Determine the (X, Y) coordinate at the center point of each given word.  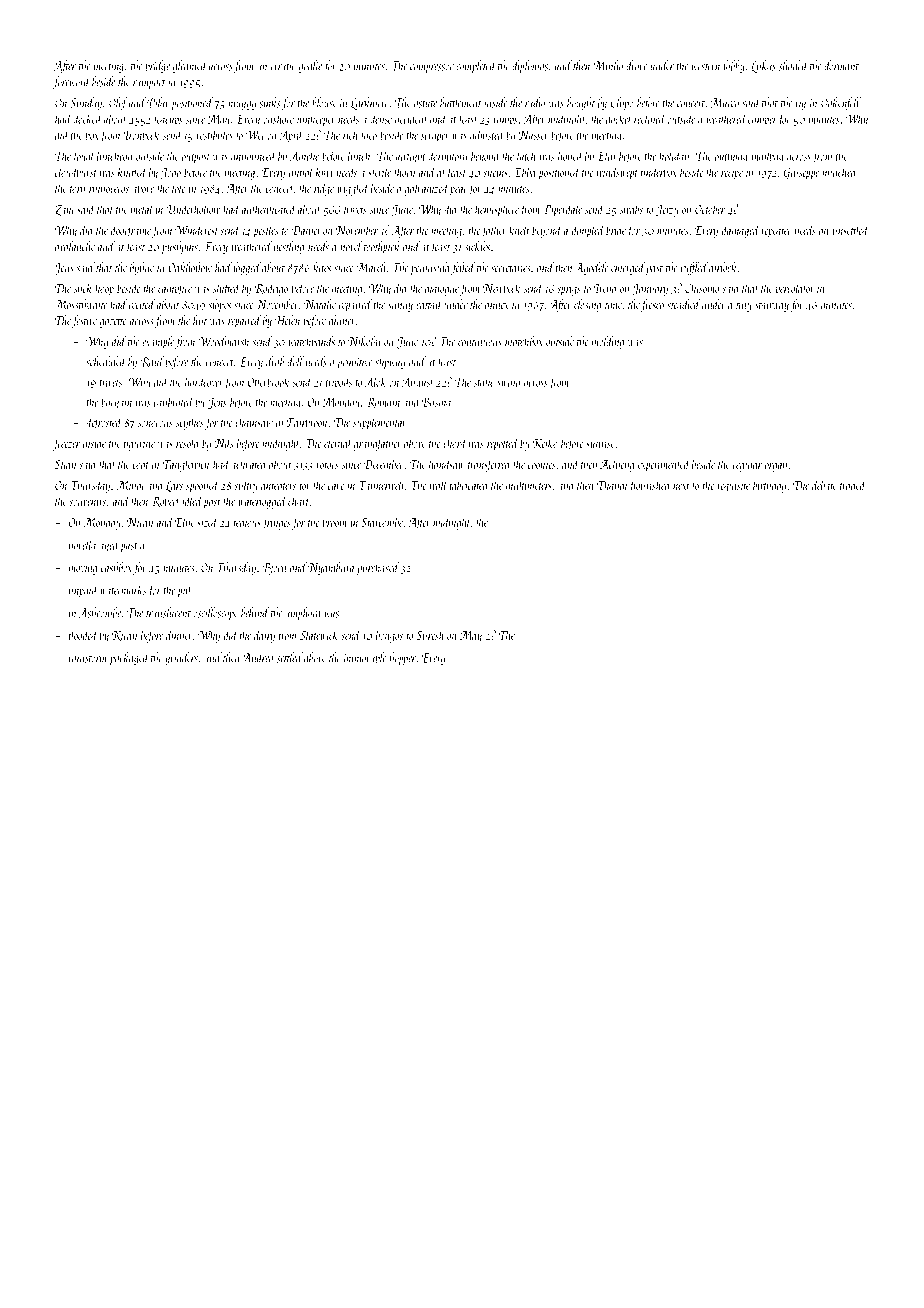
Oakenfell (841, 103)
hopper (403, 658)
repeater (776, 233)
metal (142, 209)
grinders (181, 658)
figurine (138, 444)
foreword (72, 82)
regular (747, 465)
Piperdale (562, 210)
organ (776, 467)
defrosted (104, 423)
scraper (435, 138)
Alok (376, 381)
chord (455, 443)
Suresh (430, 635)
